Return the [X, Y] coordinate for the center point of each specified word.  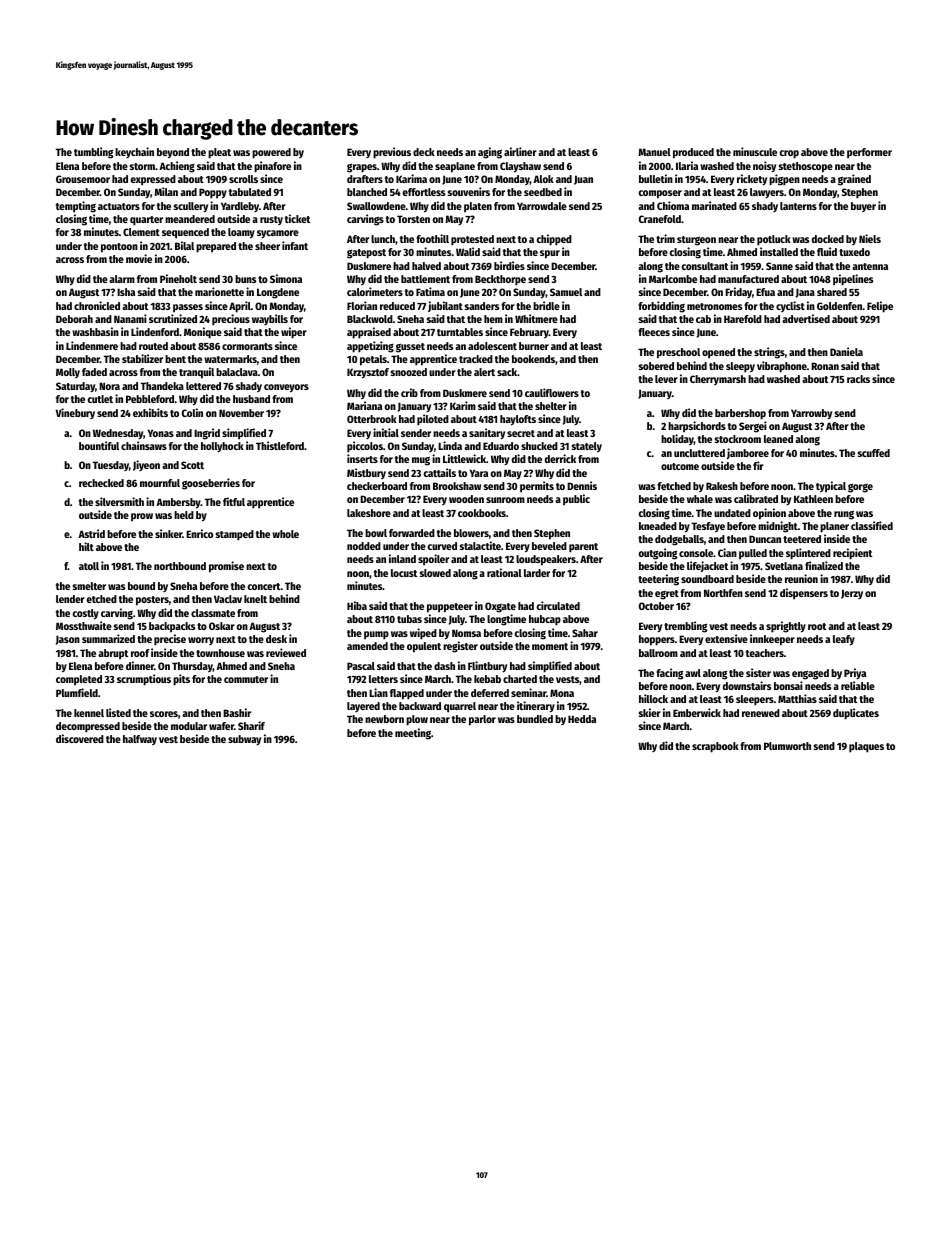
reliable [858, 685]
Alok [543, 179]
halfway [140, 740]
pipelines [853, 280]
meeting [413, 734]
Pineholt [178, 278]
